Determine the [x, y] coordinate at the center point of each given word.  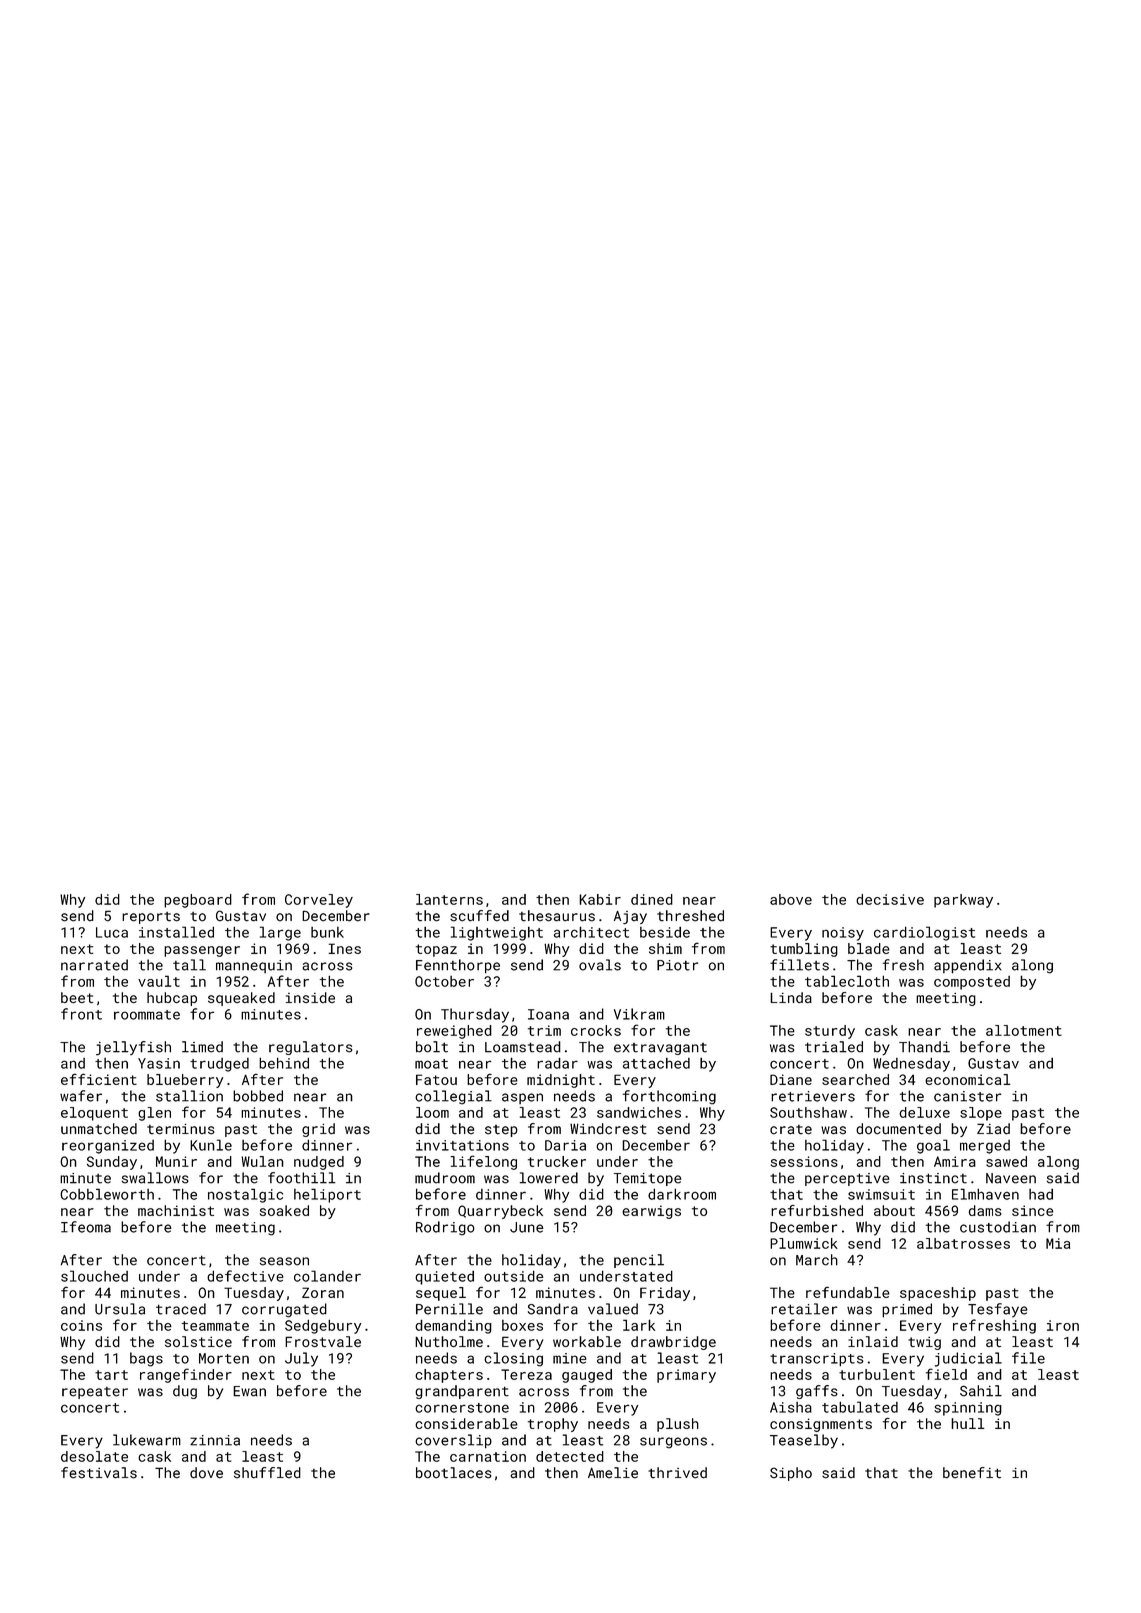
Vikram [639, 1014]
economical [968, 1079]
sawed [1006, 1161]
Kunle [211, 1145]
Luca [112, 932]
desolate [94, 1456]
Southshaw [808, 1112]
